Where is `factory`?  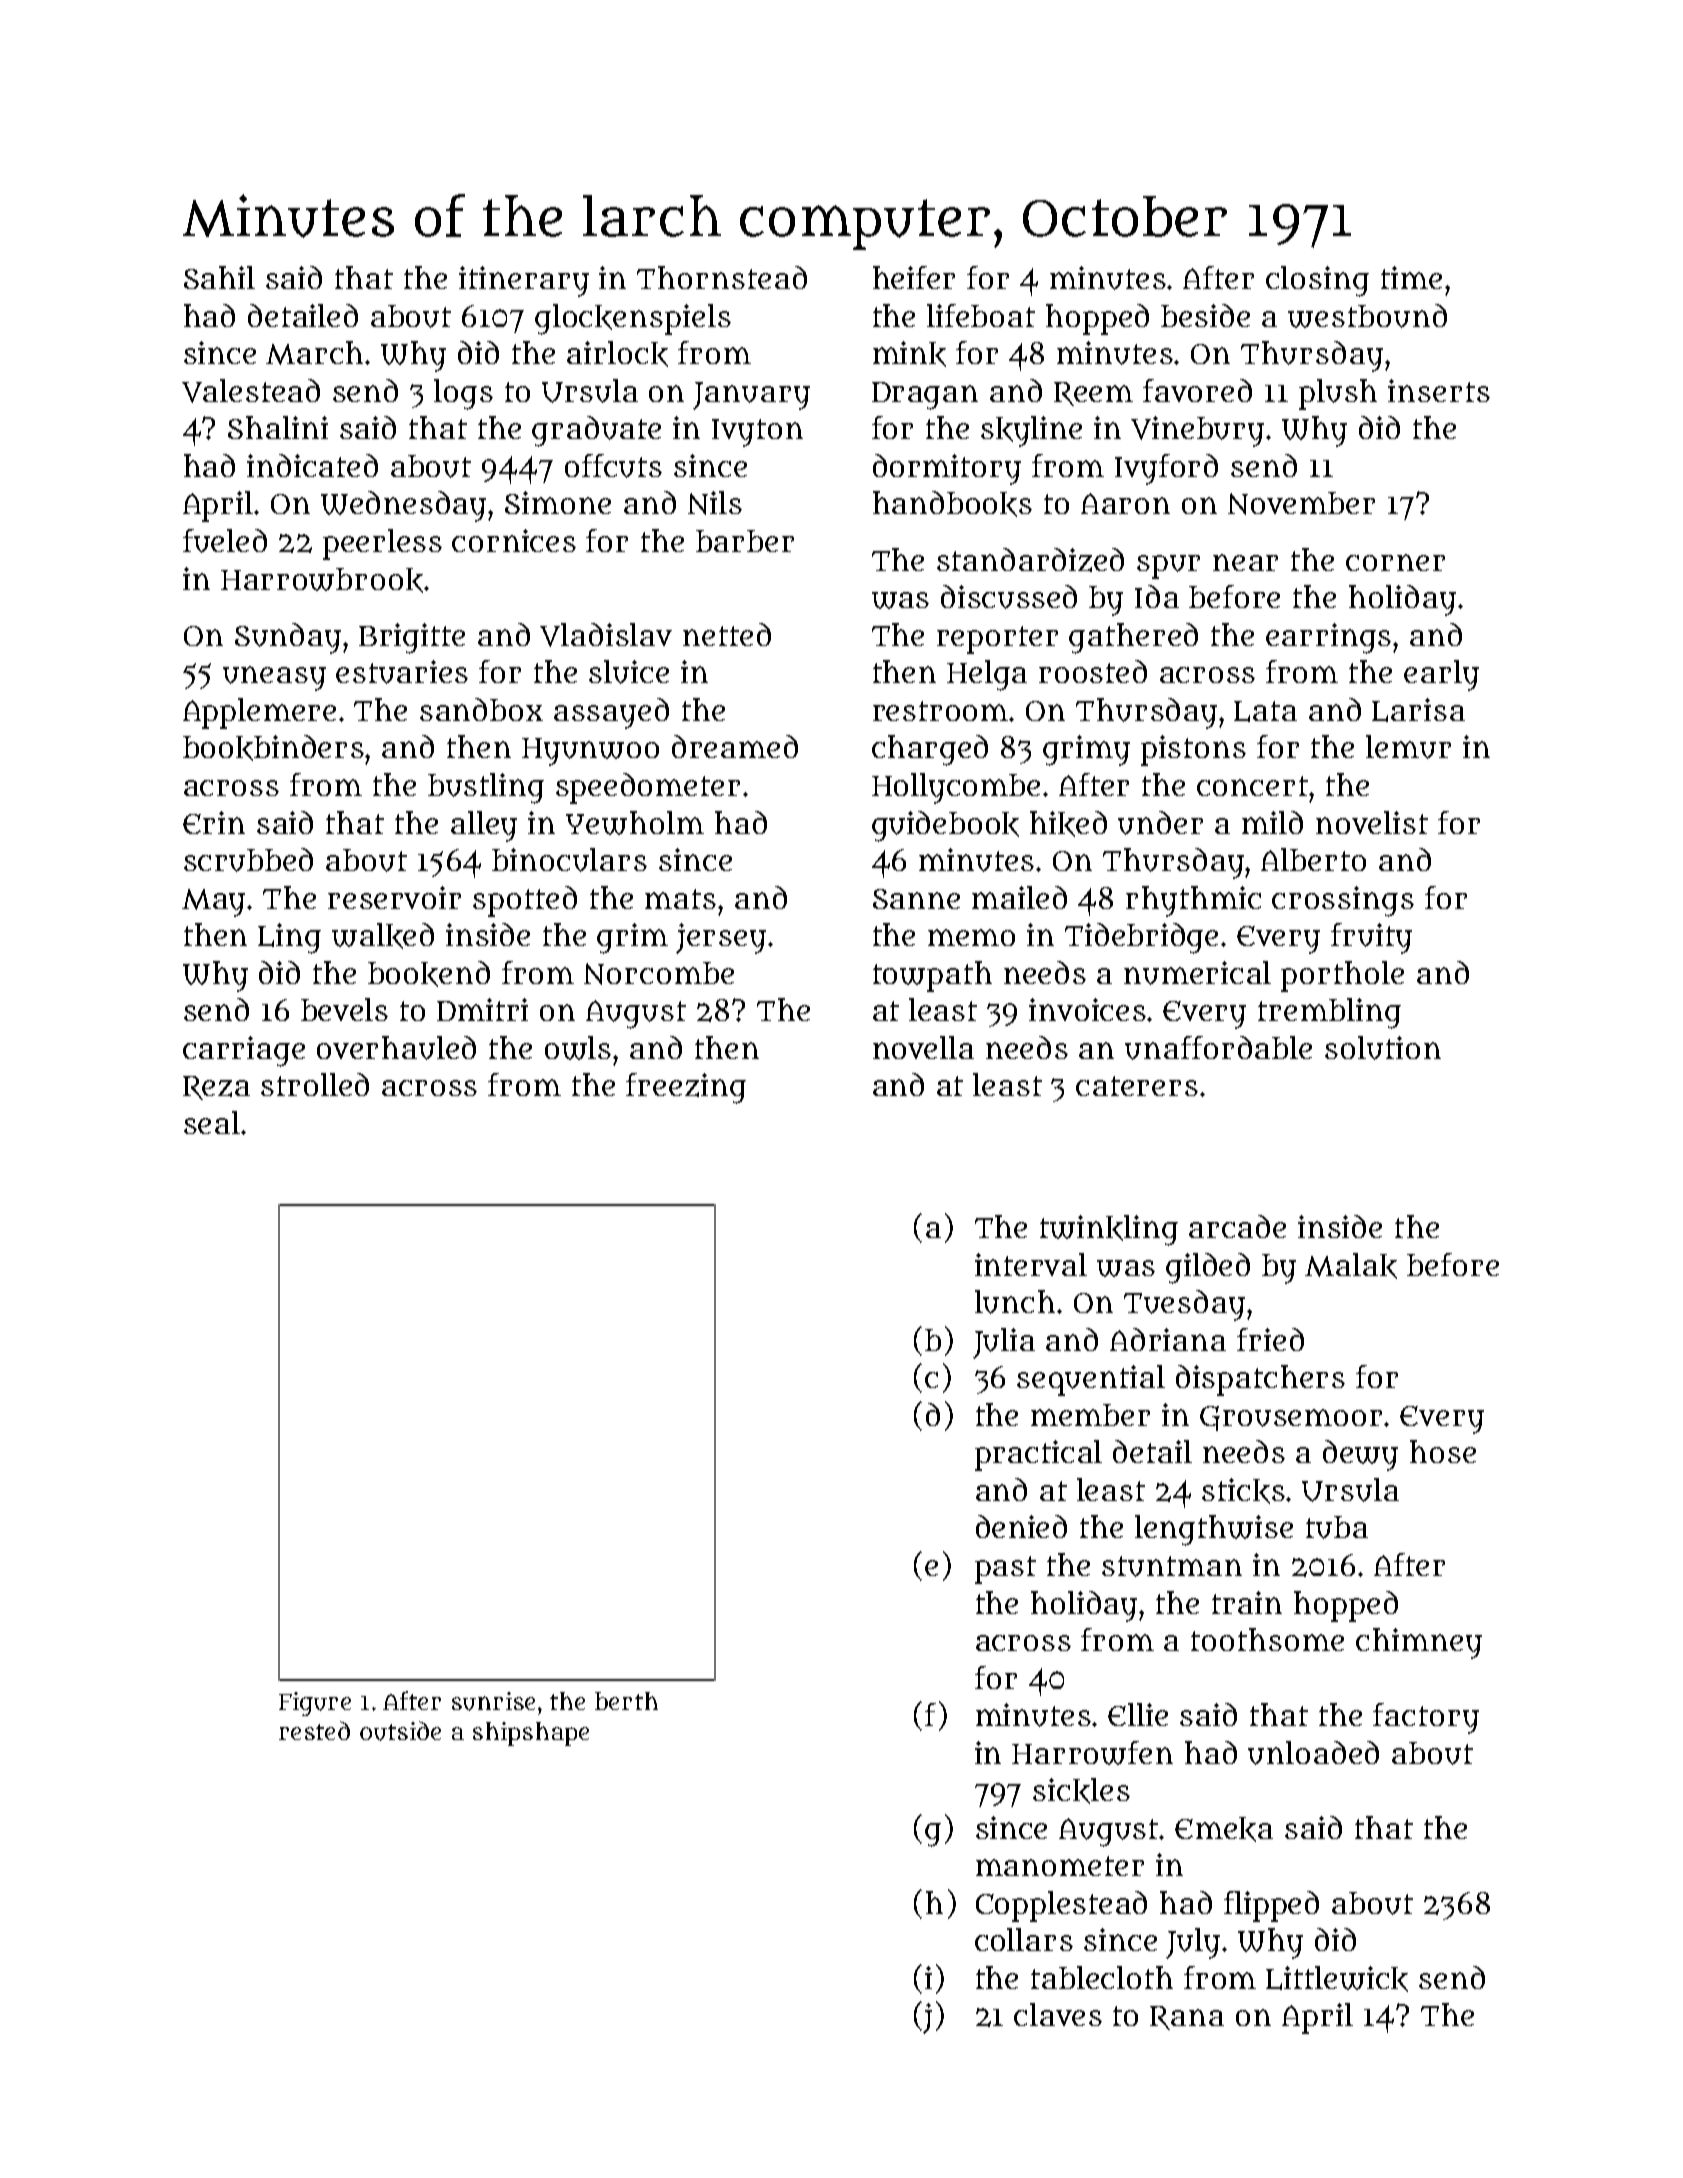
factory is located at coordinates (1426, 1718).
